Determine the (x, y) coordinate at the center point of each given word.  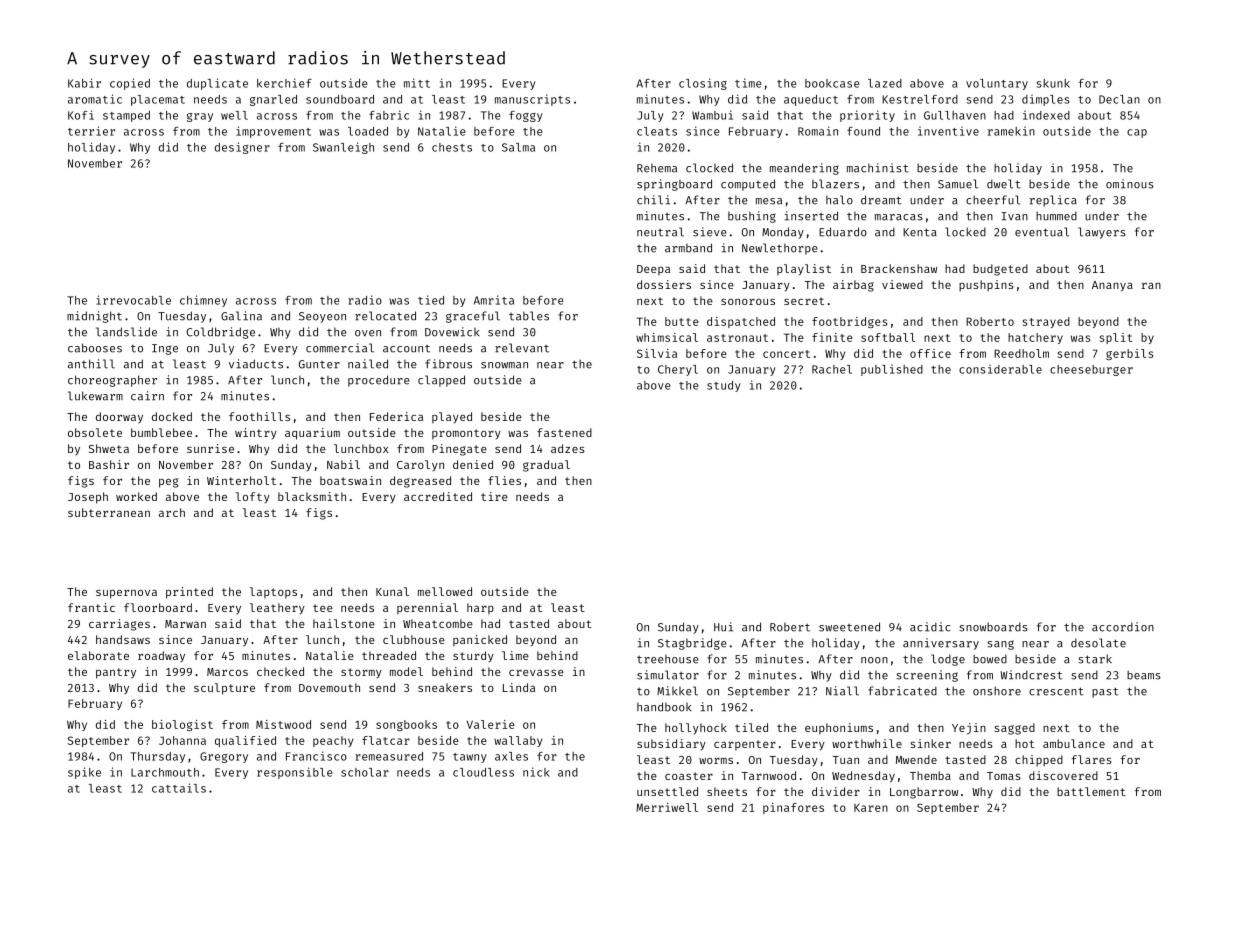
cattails (179, 788)
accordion (1123, 627)
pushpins (986, 286)
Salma (518, 147)
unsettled (667, 791)
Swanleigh (343, 148)
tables (529, 316)
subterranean (109, 512)
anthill (91, 364)
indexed (1046, 115)
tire (494, 496)
